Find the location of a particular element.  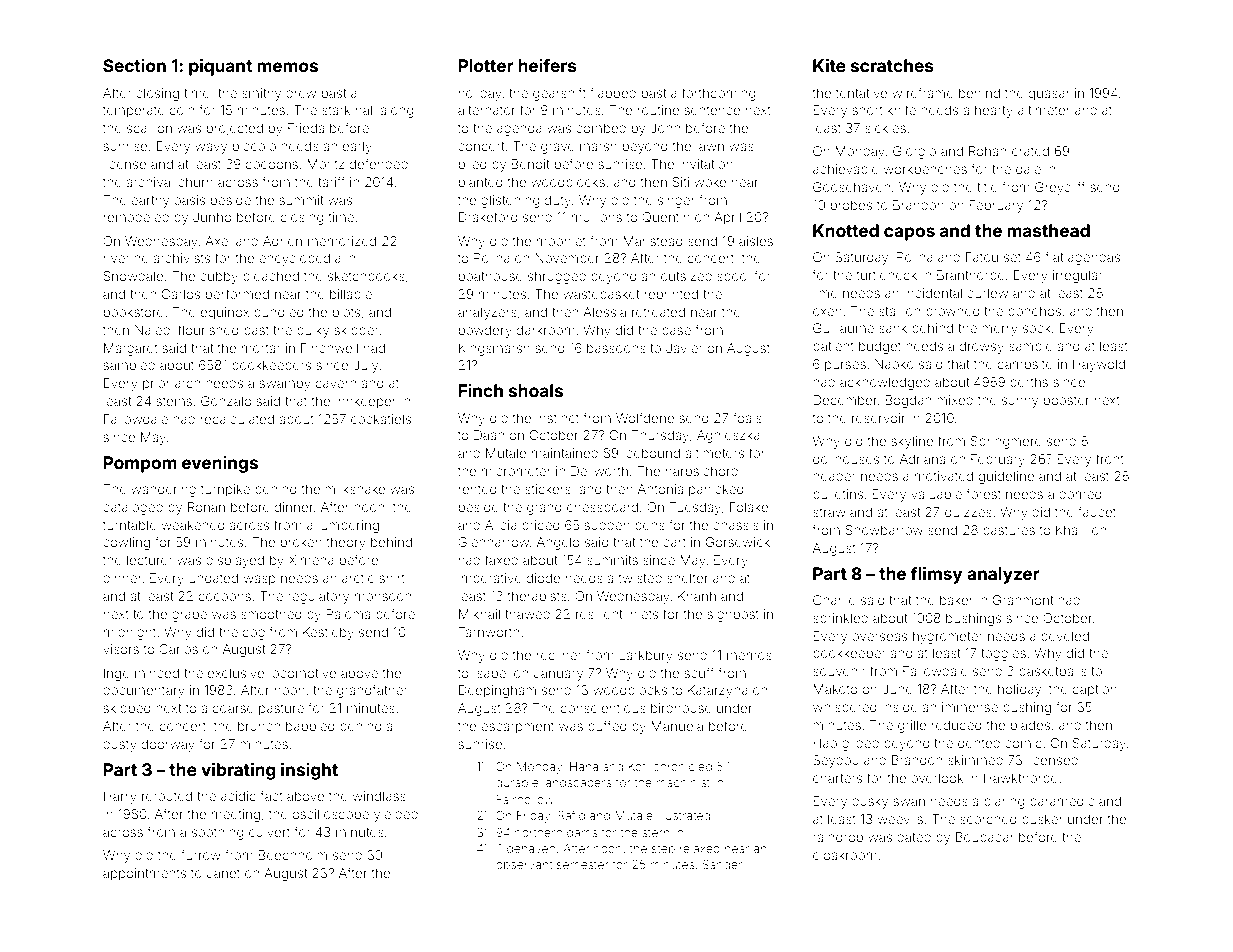

Angelo is located at coordinates (558, 543).
